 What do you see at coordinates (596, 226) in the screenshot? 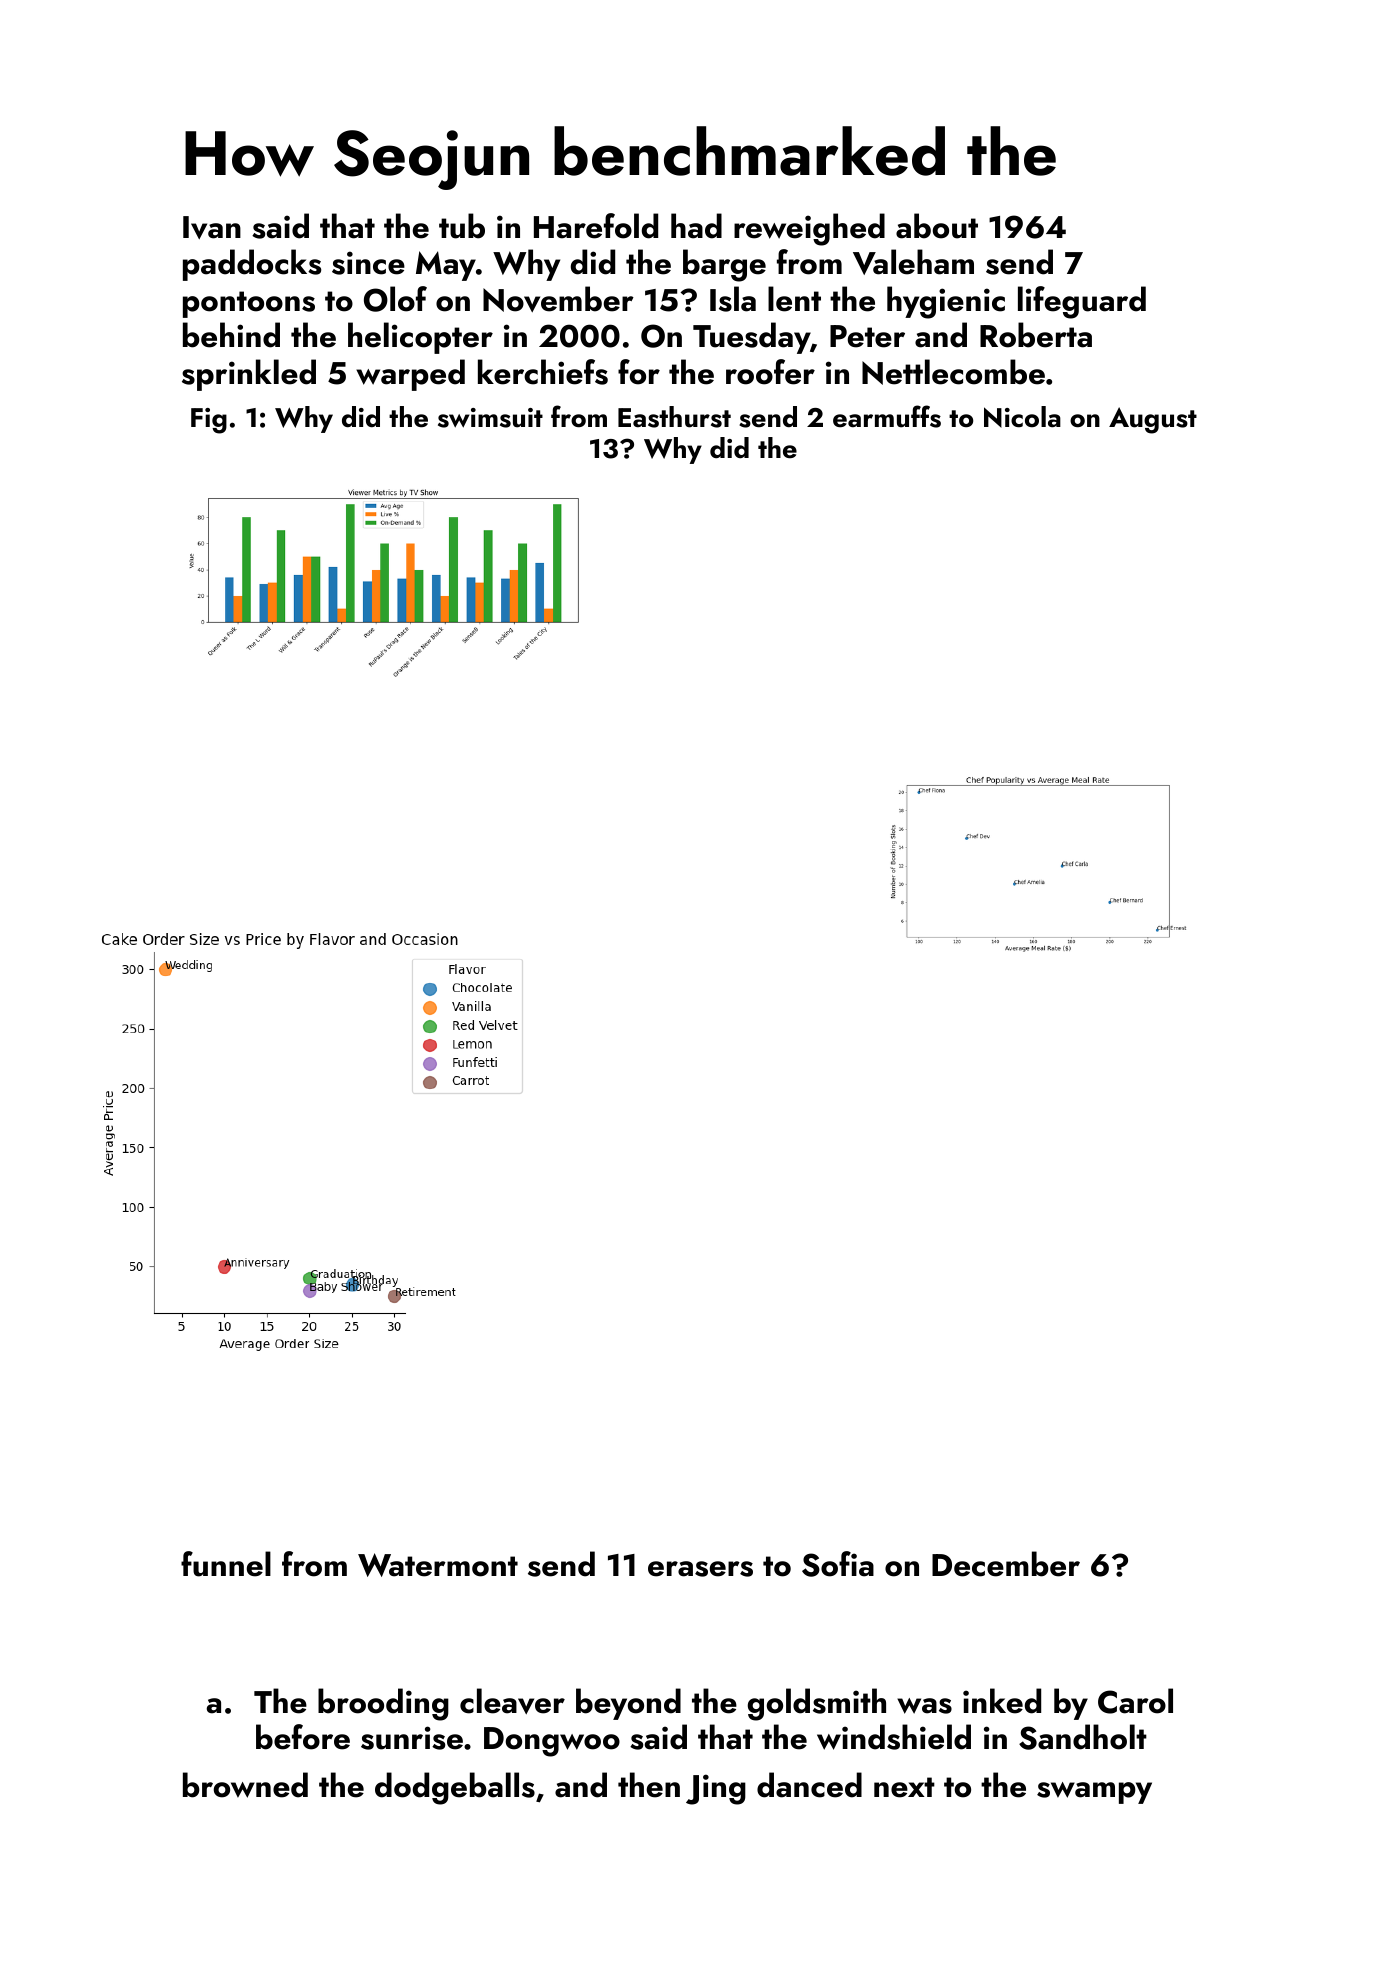
I see `Harefold` at bounding box center [596, 226].
